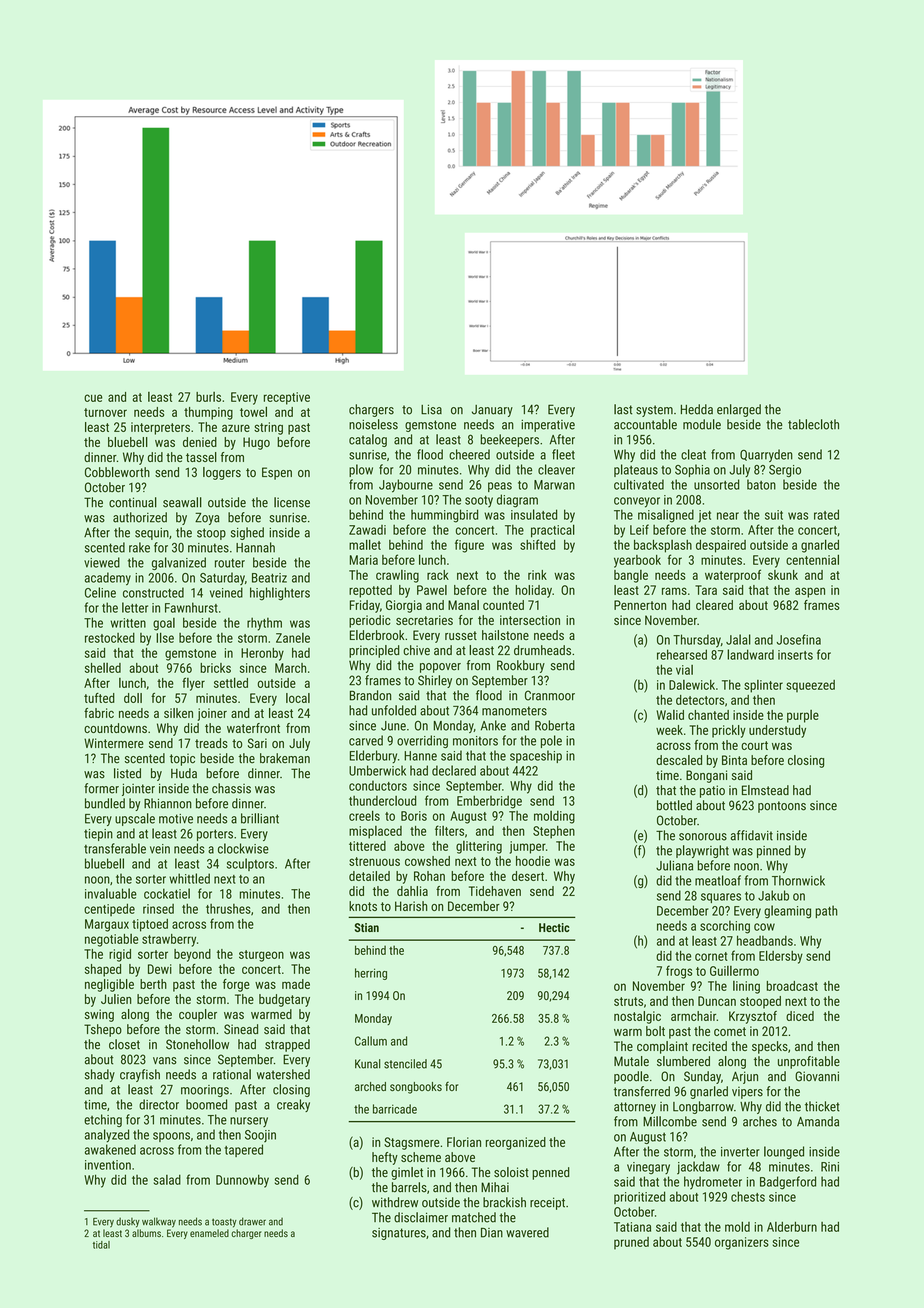 This page has width=924, height=1308. Describe the element at coordinates (407, 1173) in the page. I see `gimlet` at that location.
